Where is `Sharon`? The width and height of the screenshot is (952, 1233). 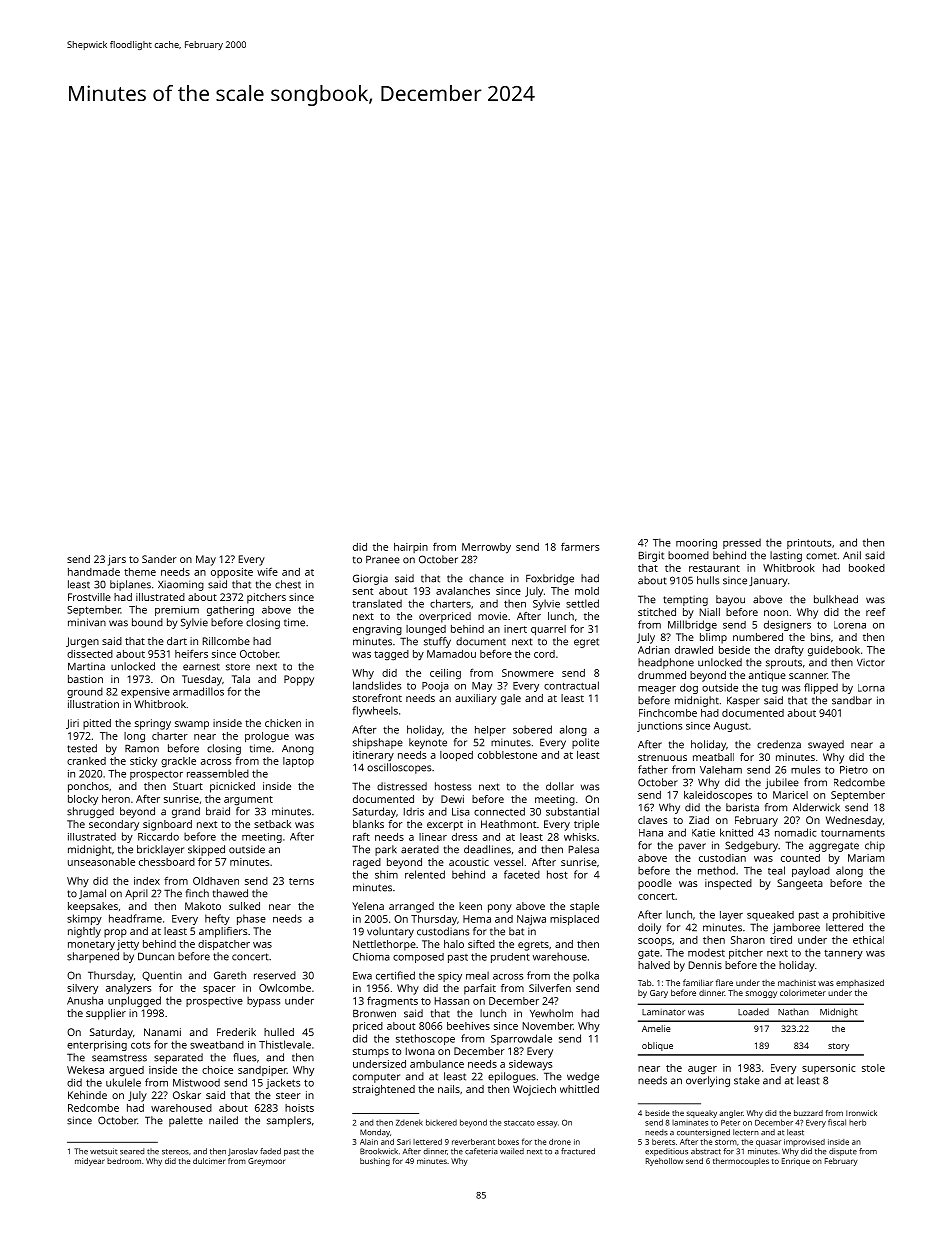 Sharon is located at coordinates (748, 940).
